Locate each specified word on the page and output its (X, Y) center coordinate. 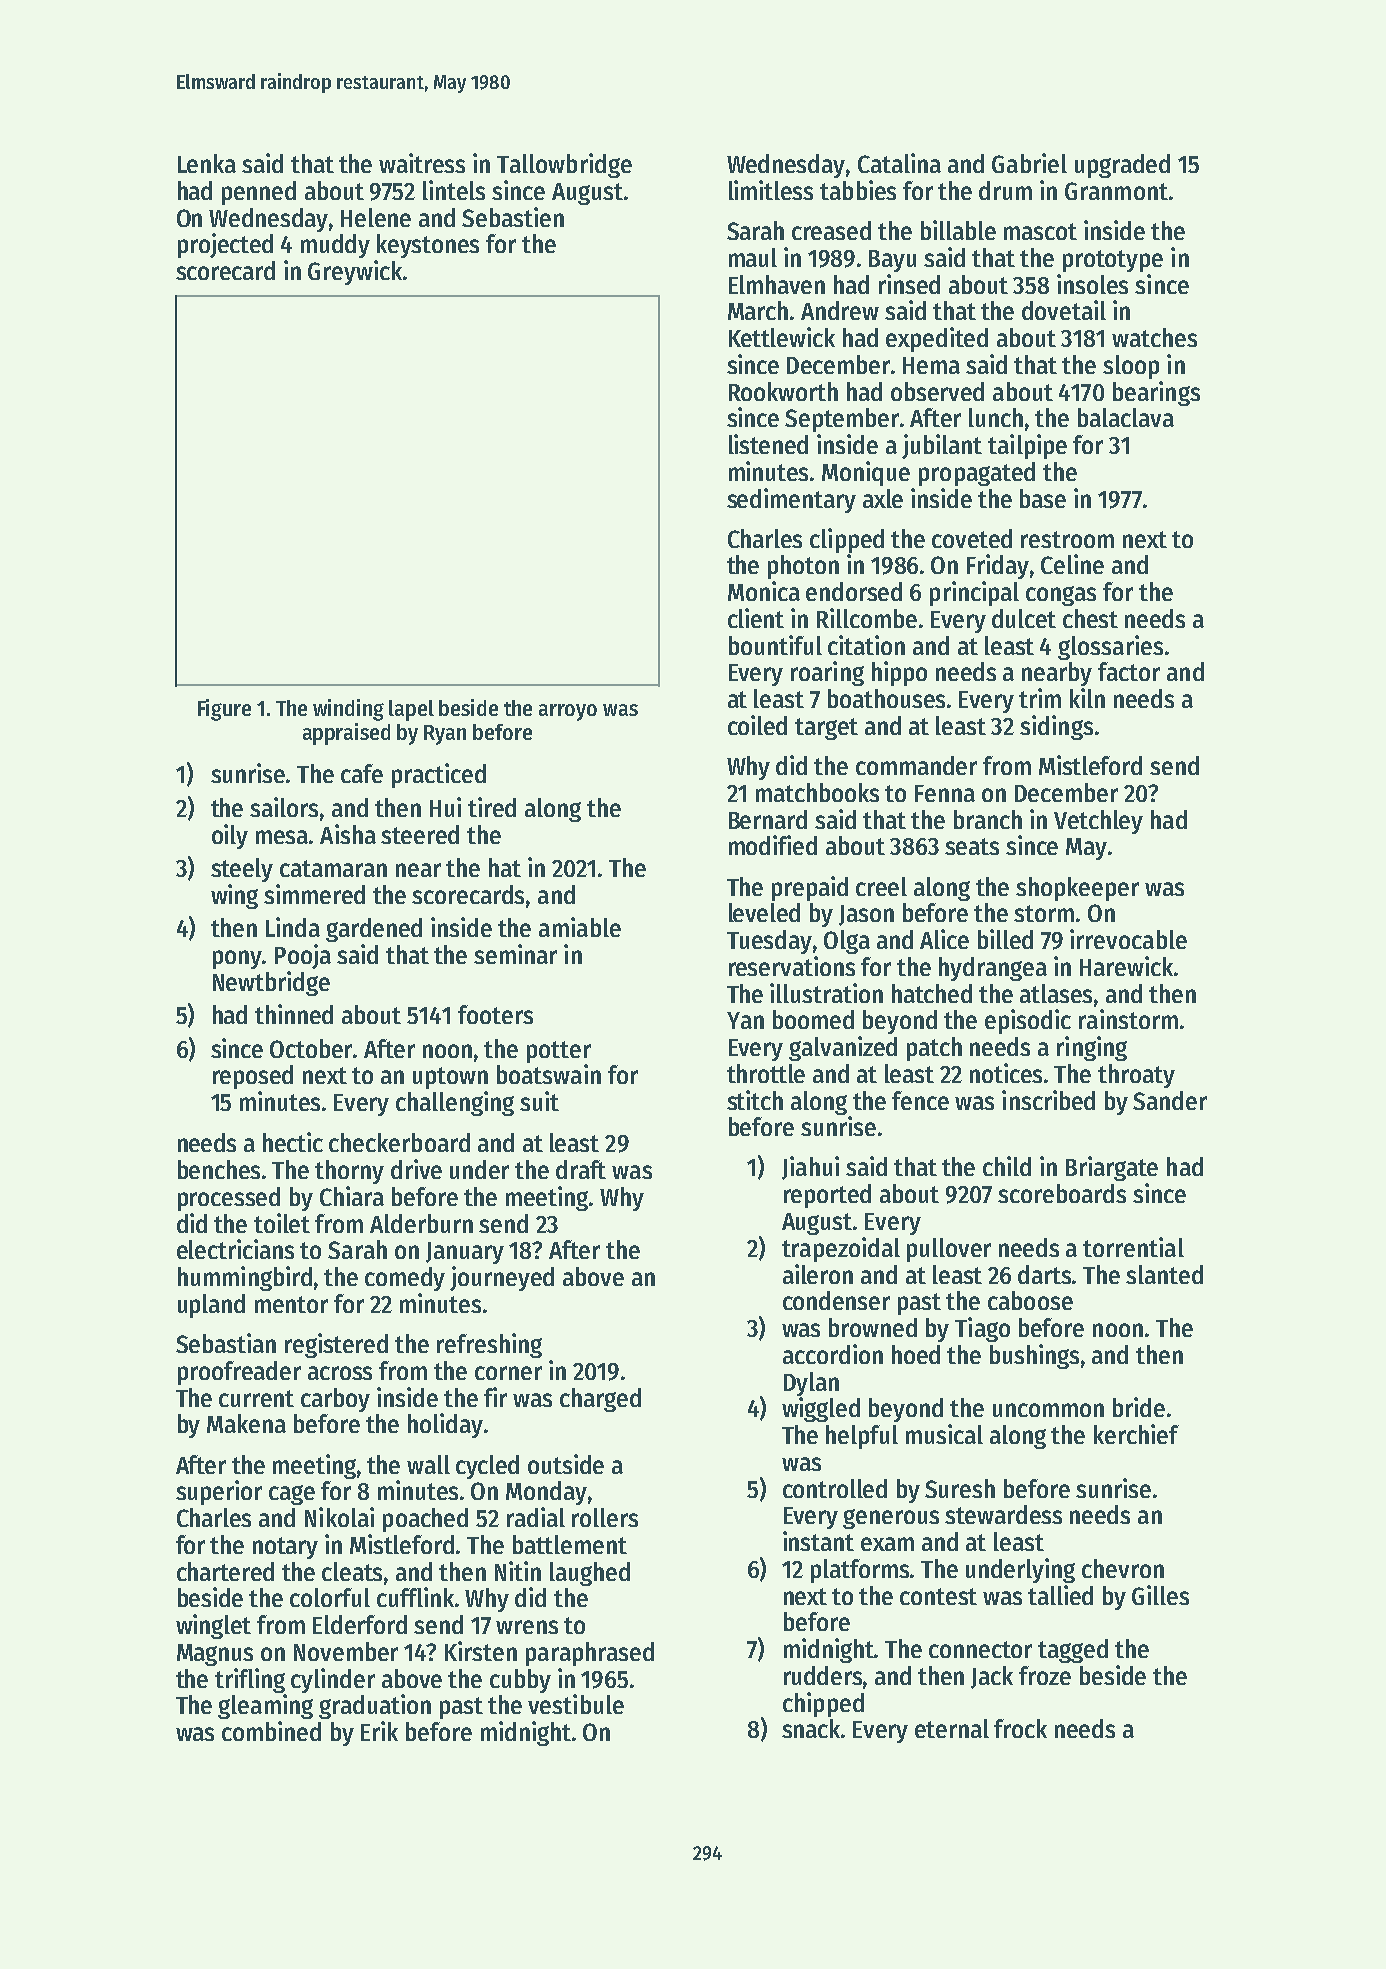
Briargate (1112, 1168)
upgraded (1122, 166)
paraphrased (590, 1654)
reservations (792, 966)
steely (242, 870)
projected (225, 245)
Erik (379, 1731)
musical (944, 1434)
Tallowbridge (564, 165)
